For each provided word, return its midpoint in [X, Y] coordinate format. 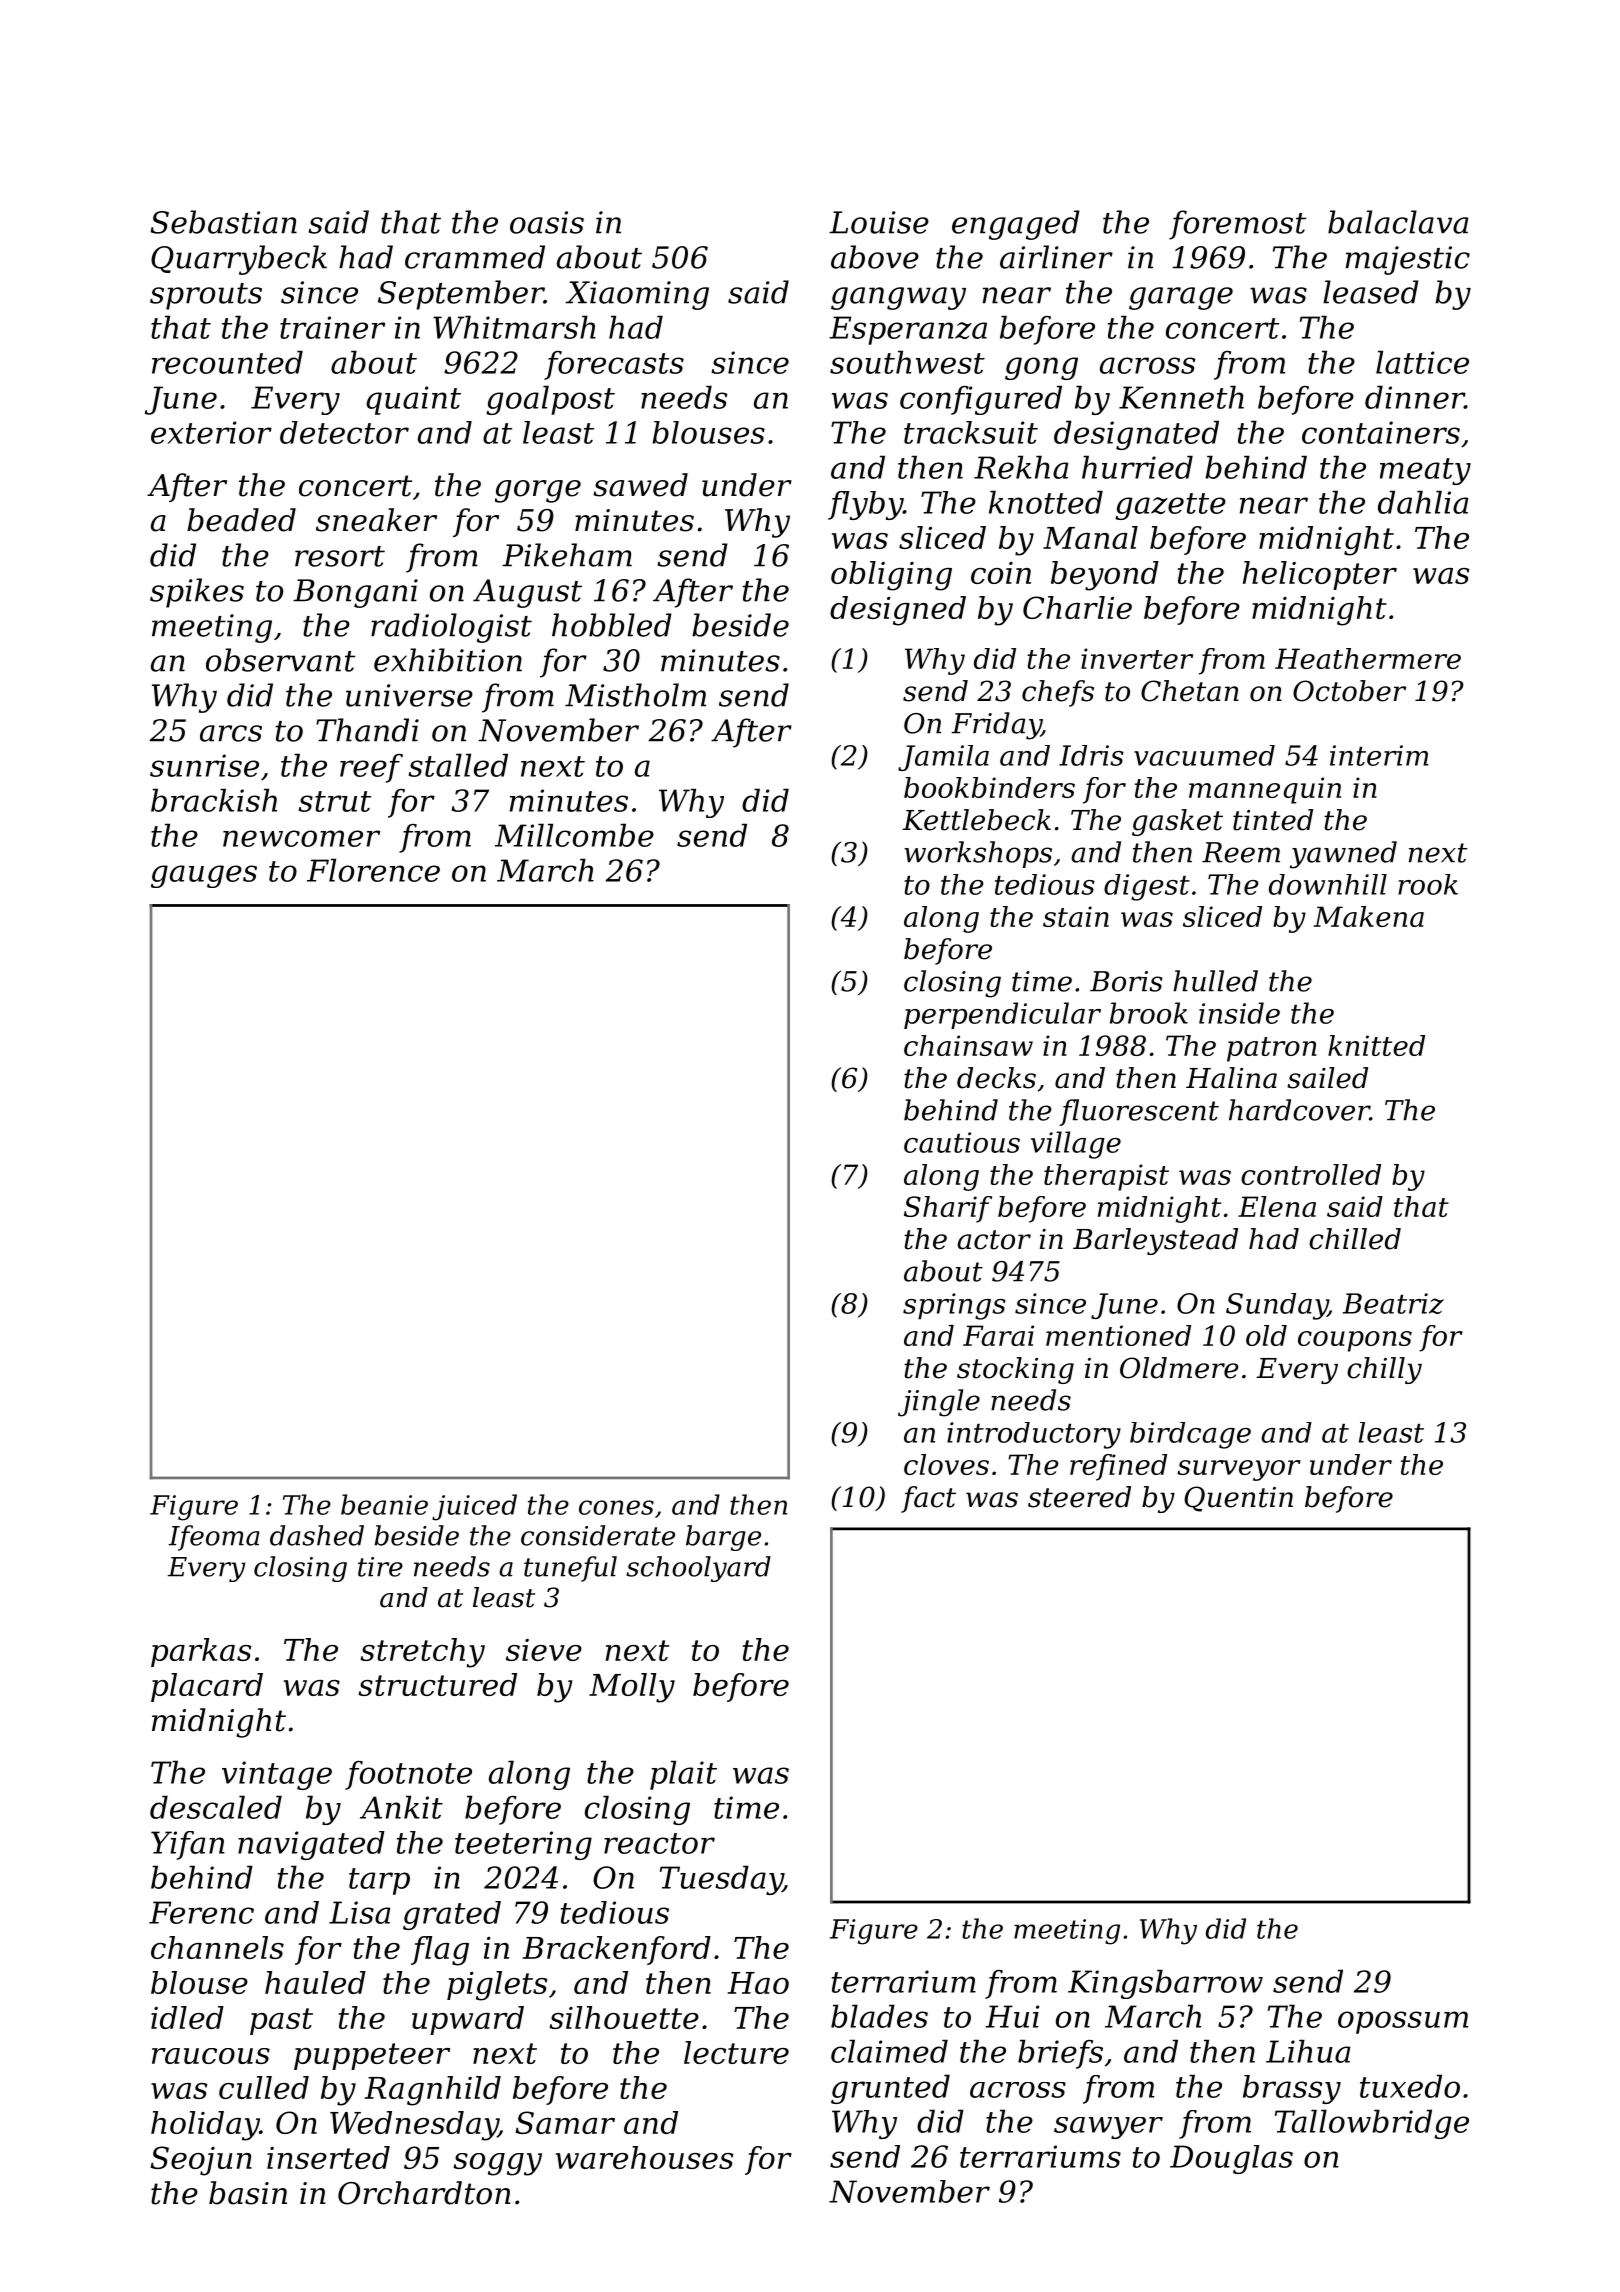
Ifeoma [214, 1538]
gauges [204, 876]
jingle [939, 1403]
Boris [1126, 981]
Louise [879, 222]
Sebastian [223, 222]
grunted [890, 2089]
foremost [1237, 225]
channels [217, 1947]
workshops [978, 854]
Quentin [1238, 1499]
